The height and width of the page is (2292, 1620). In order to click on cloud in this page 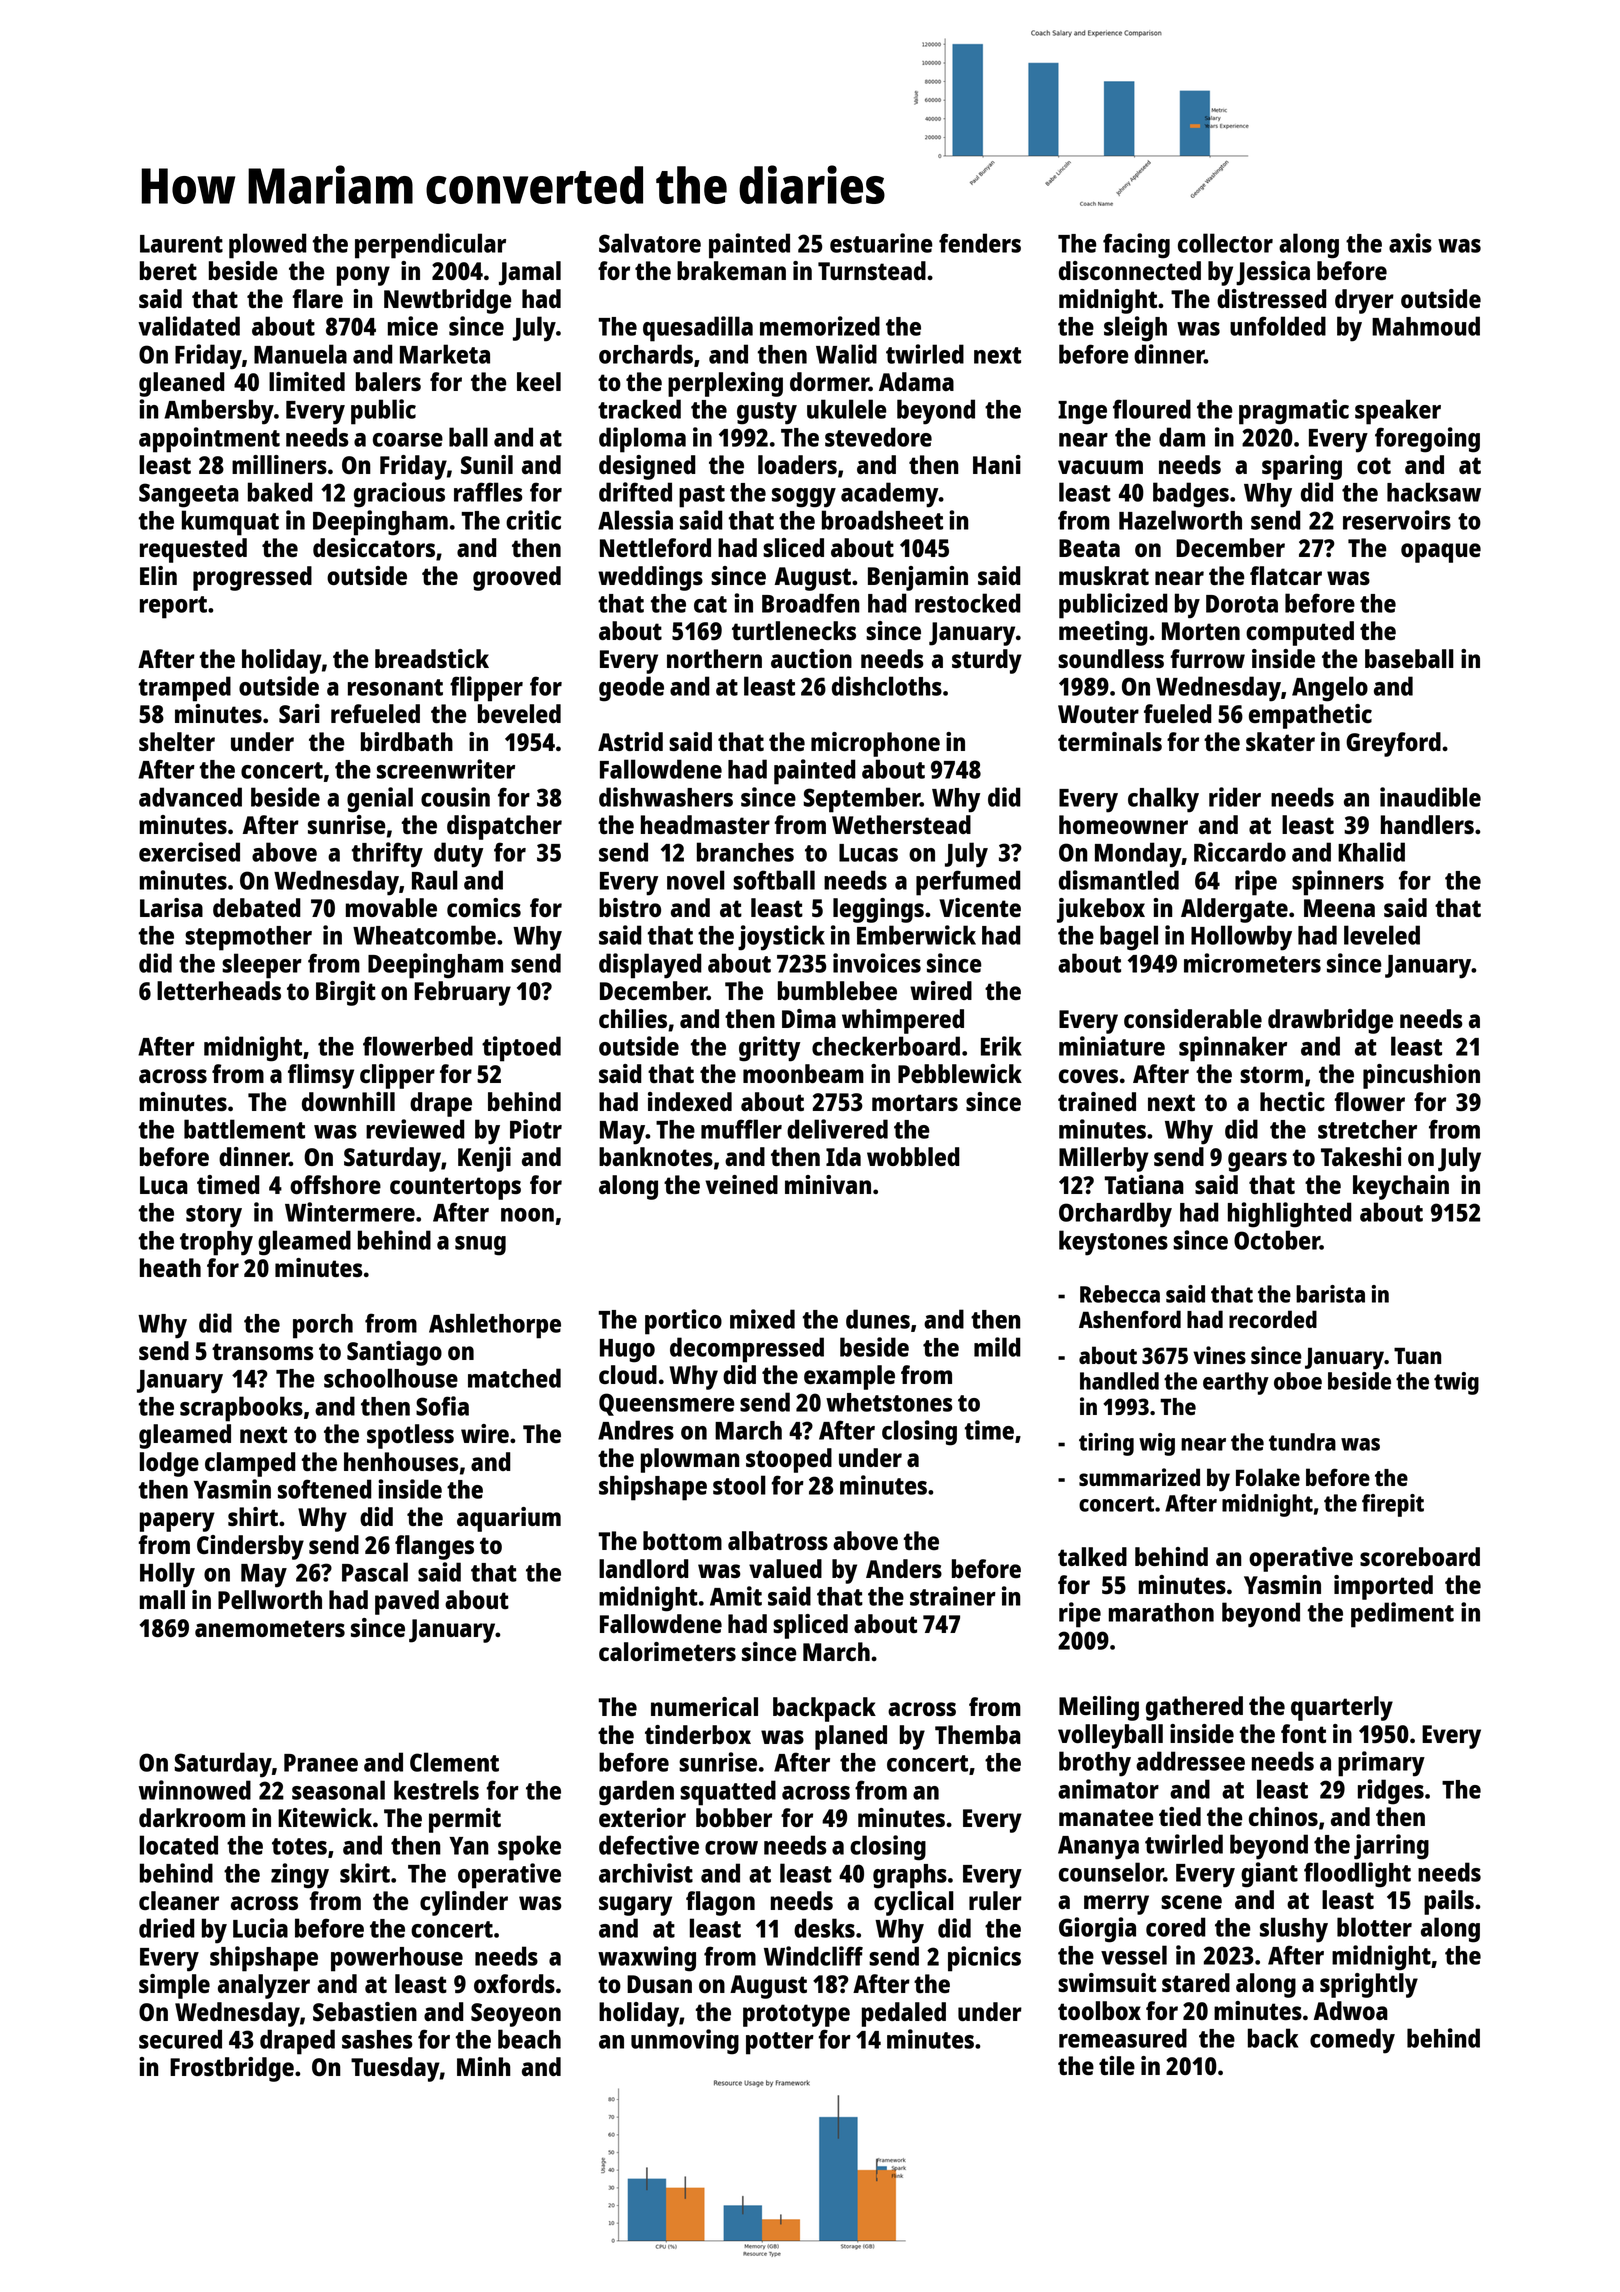, I will do `click(628, 1374)`.
